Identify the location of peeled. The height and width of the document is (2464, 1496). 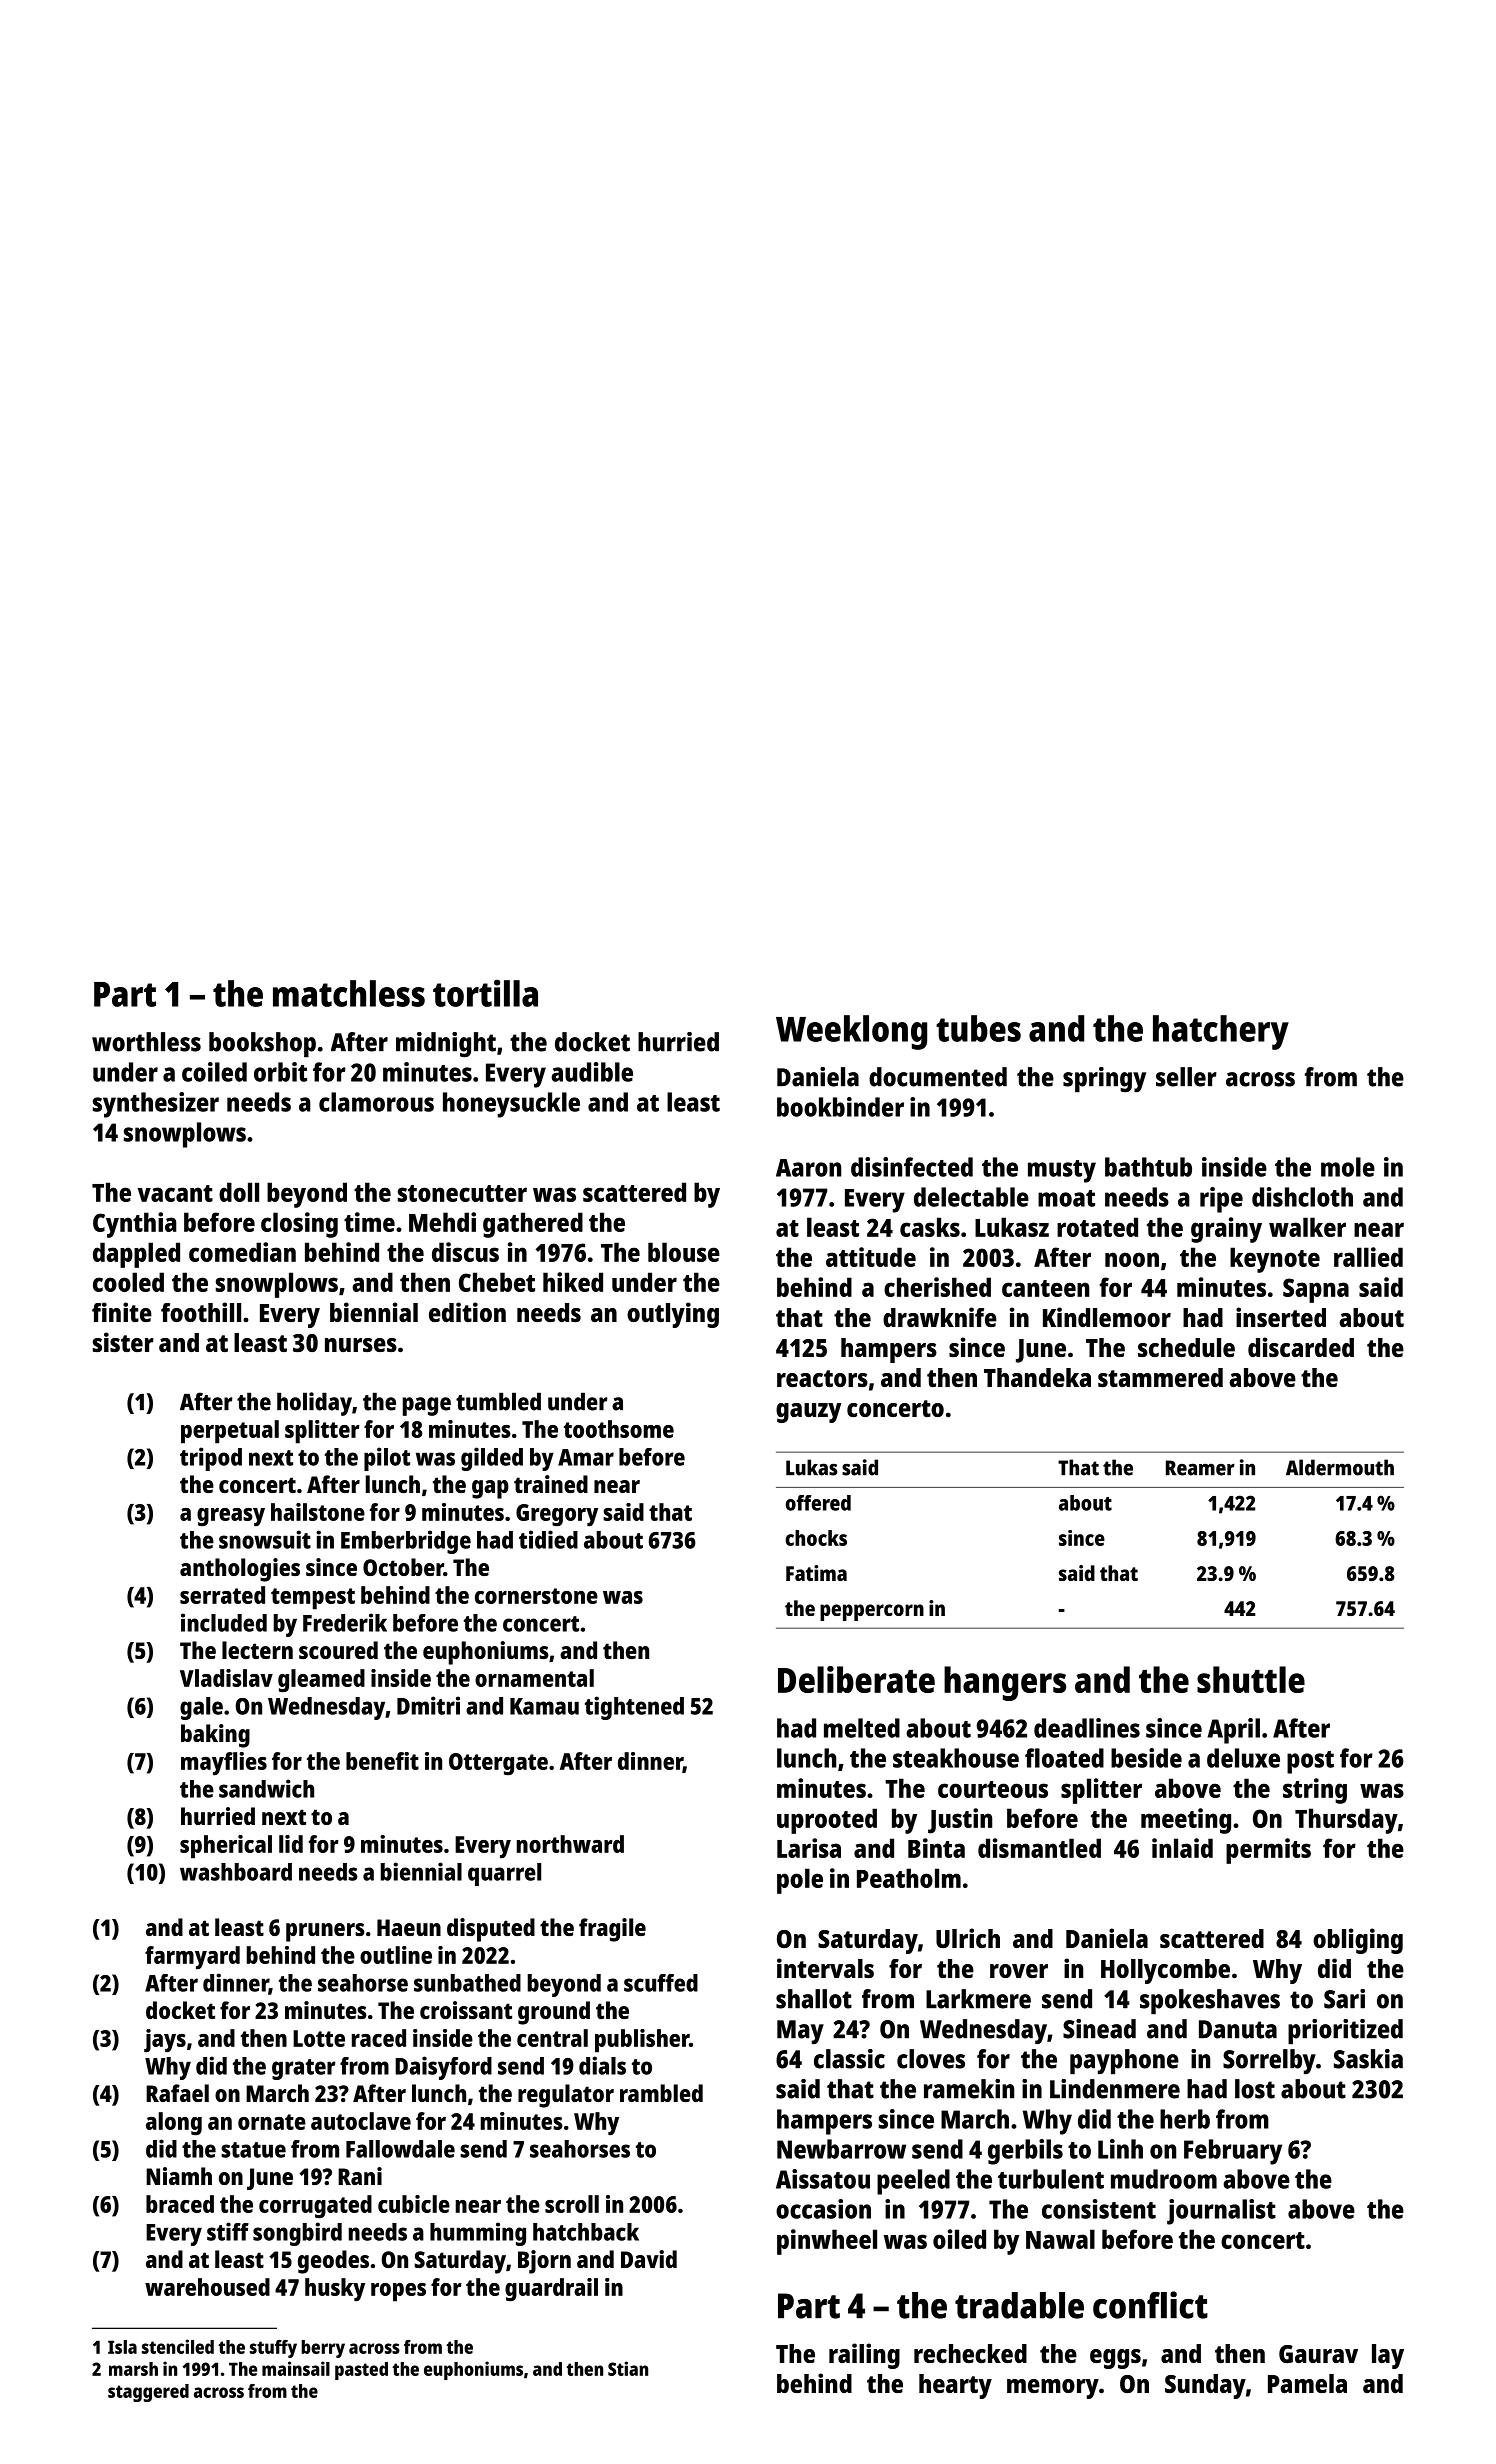
(913, 2182).
